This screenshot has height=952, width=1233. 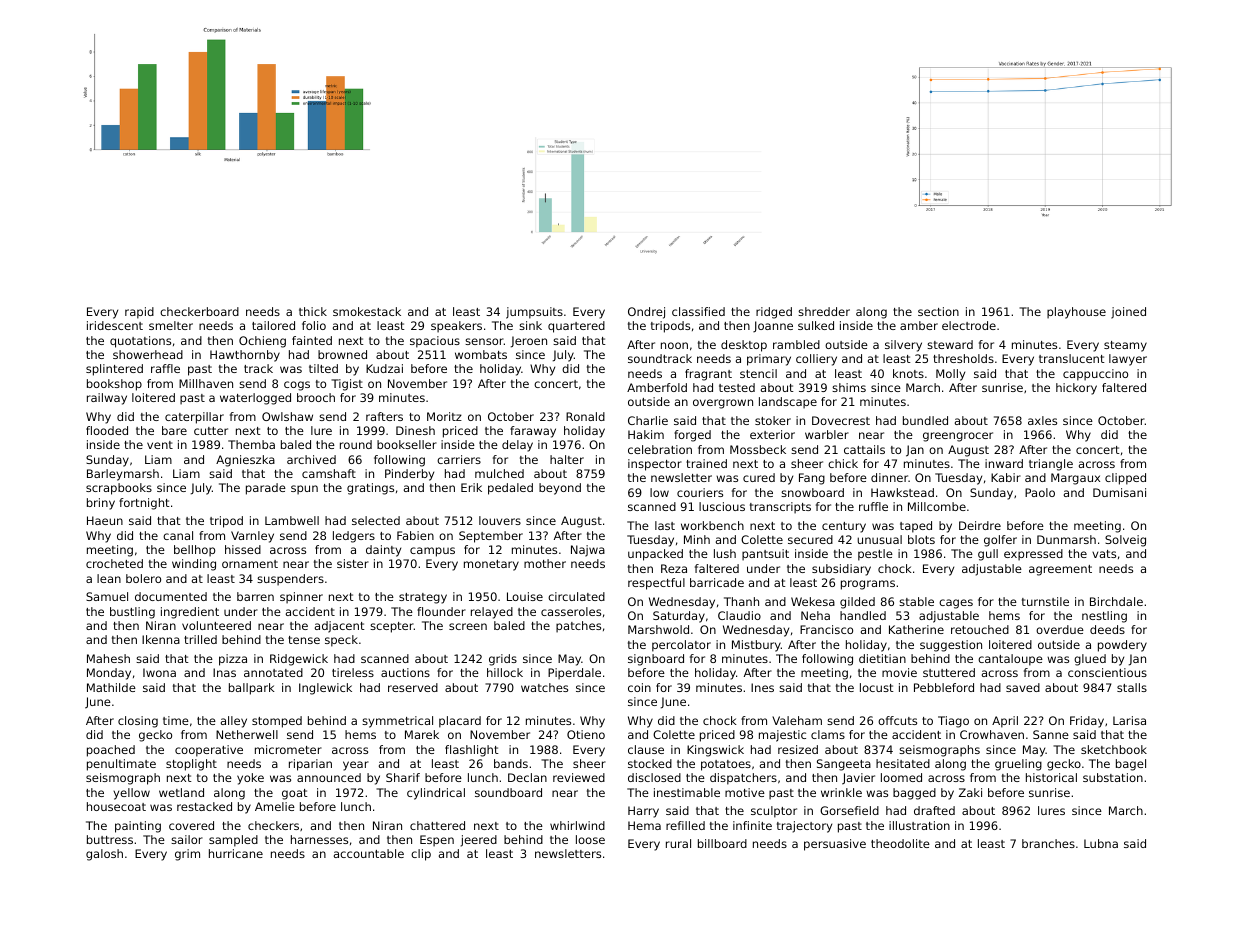 What do you see at coordinates (698, 311) in the screenshot?
I see `classified` at bounding box center [698, 311].
